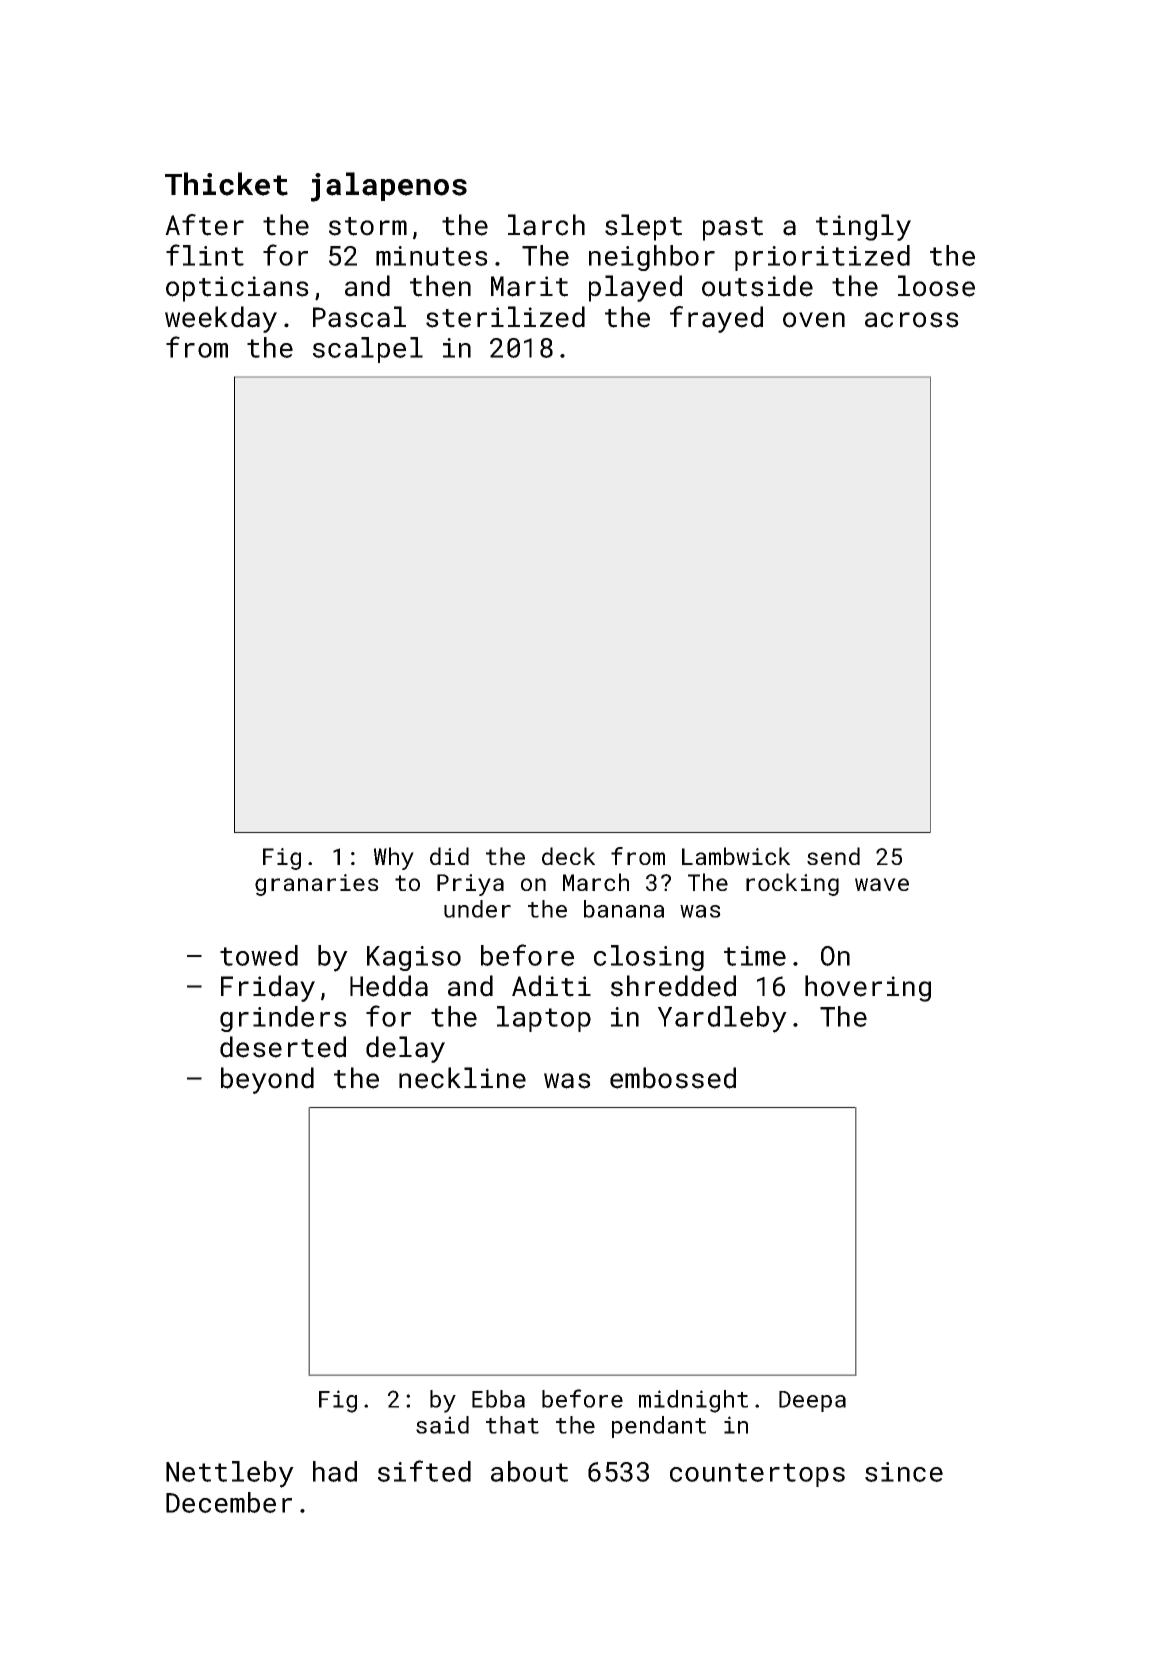  What do you see at coordinates (833, 856) in the page?
I see `send` at bounding box center [833, 856].
